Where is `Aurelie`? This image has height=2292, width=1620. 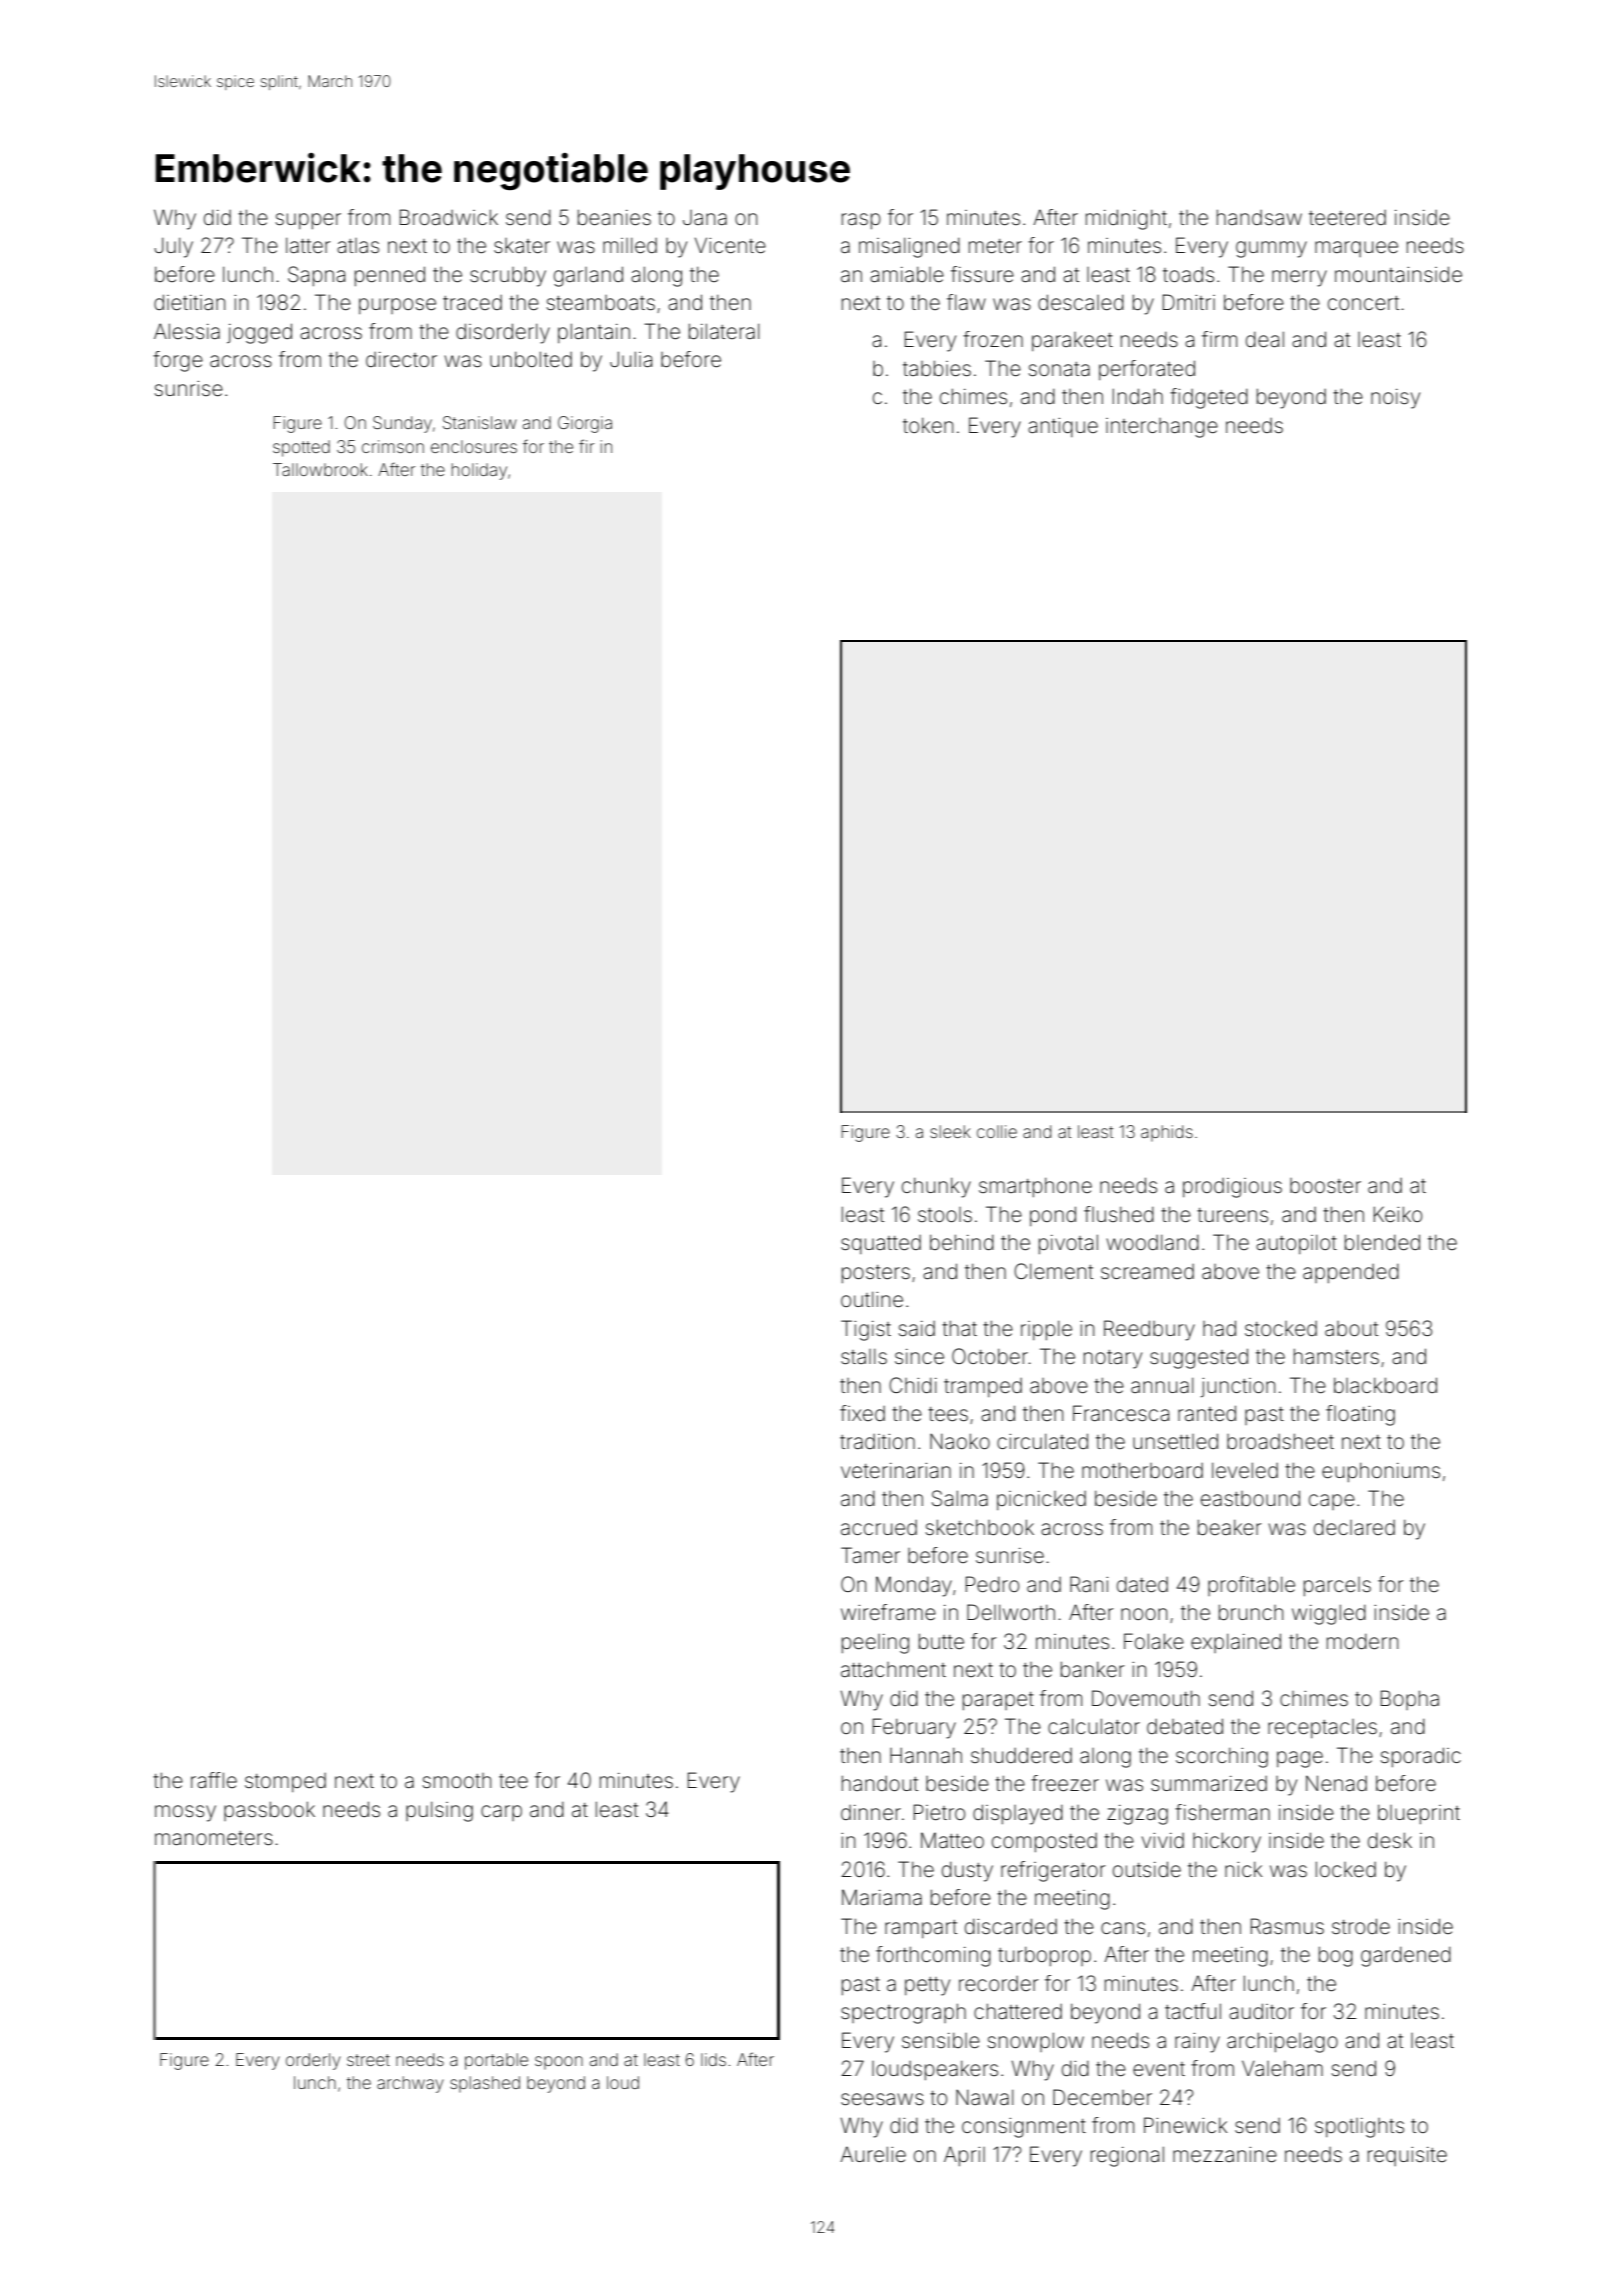
Aurelie is located at coordinates (873, 2154).
